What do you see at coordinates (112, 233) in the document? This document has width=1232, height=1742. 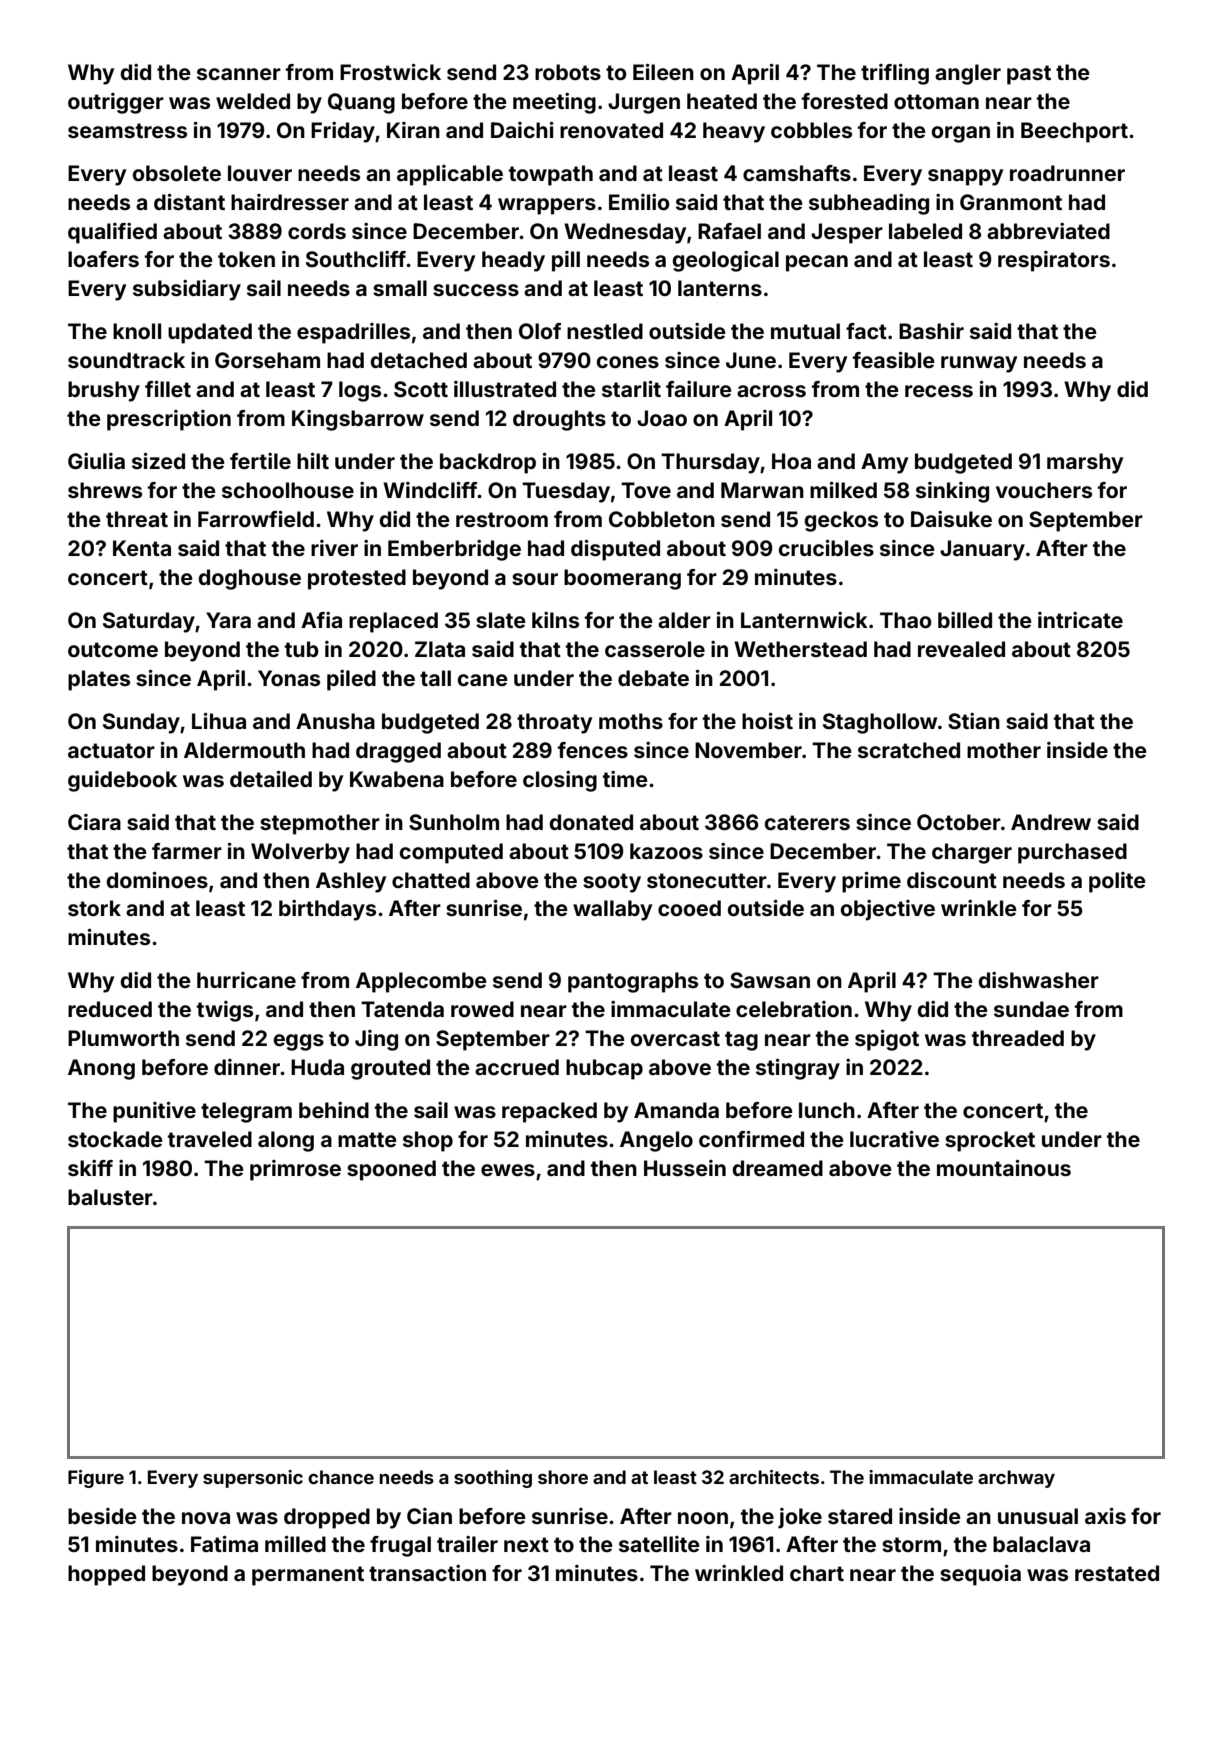 I see `qualified` at bounding box center [112, 233].
